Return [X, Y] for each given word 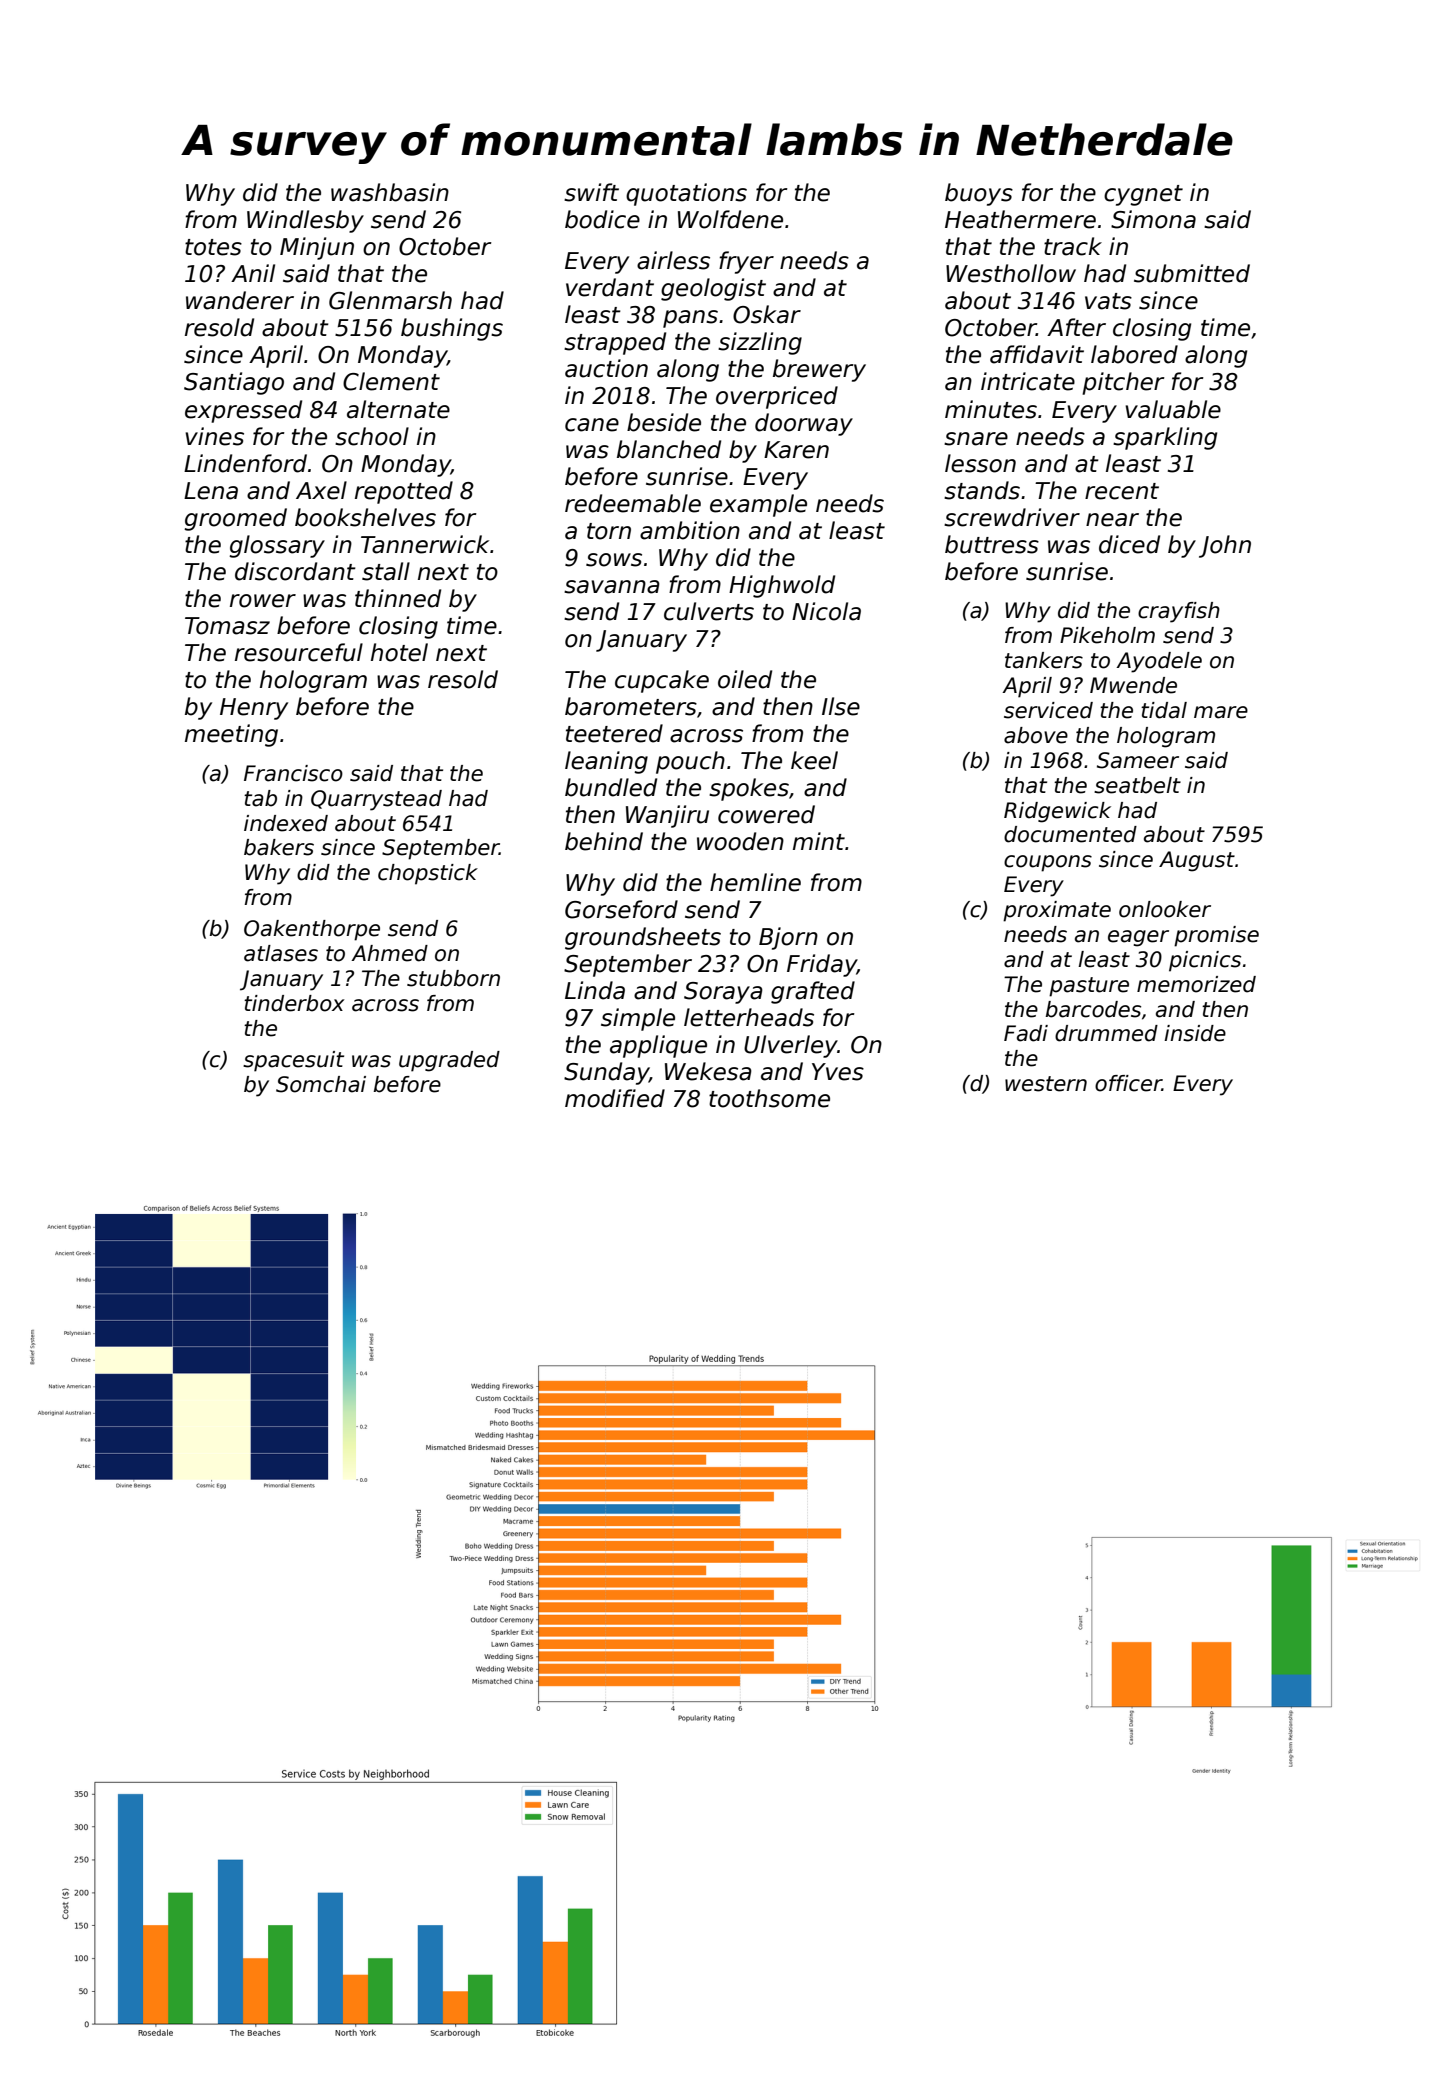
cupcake [662, 681]
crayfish [1179, 612]
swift [591, 192]
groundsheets [643, 938]
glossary [277, 546]
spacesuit [293, 1061]
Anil [253, 273]
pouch [690, 762]
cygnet [1143, 195]
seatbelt [1137, 785]
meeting [231, 735]
